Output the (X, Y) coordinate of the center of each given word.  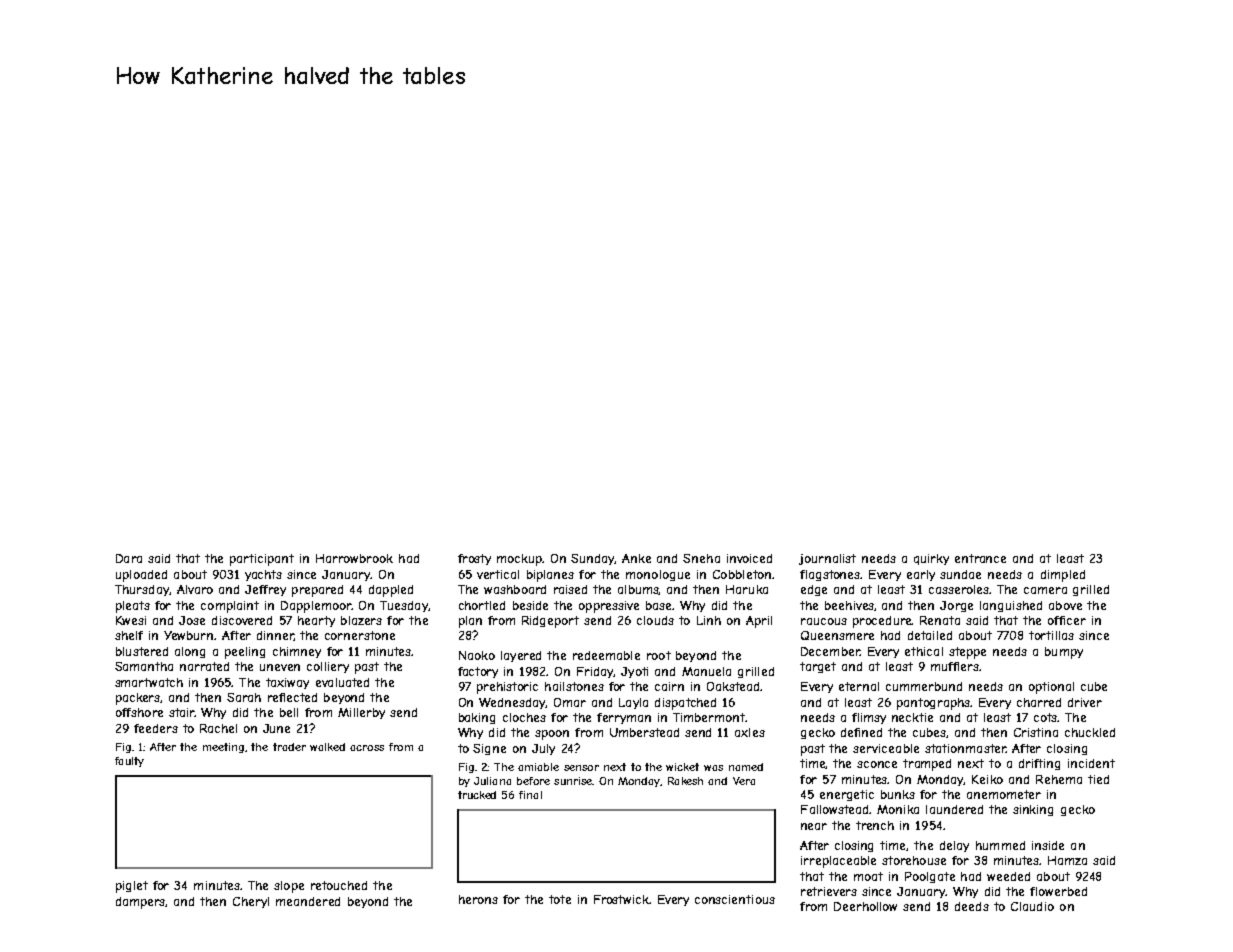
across (367, 748)
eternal (859, 686)
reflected (292, 697)
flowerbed (1058, 891)
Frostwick (622, 899)
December (830, 651)
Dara (129, 558)
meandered (308, 901)
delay (954, 846)
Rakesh (685, 781)
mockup (520, 560)
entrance (980, 558)
